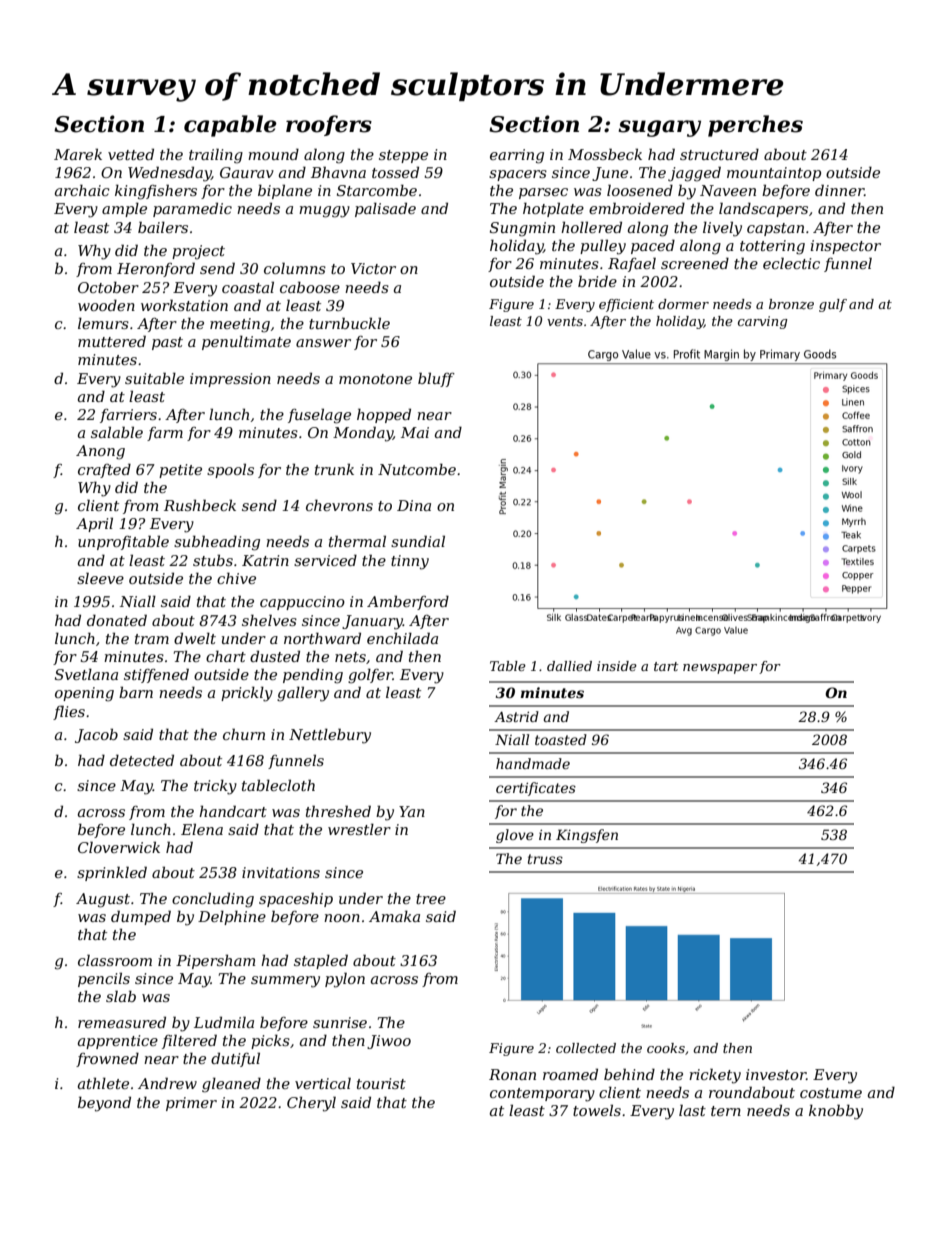  Describe the element at coordinates (167, 1083) in the image. I see `Andrew` at that location.
